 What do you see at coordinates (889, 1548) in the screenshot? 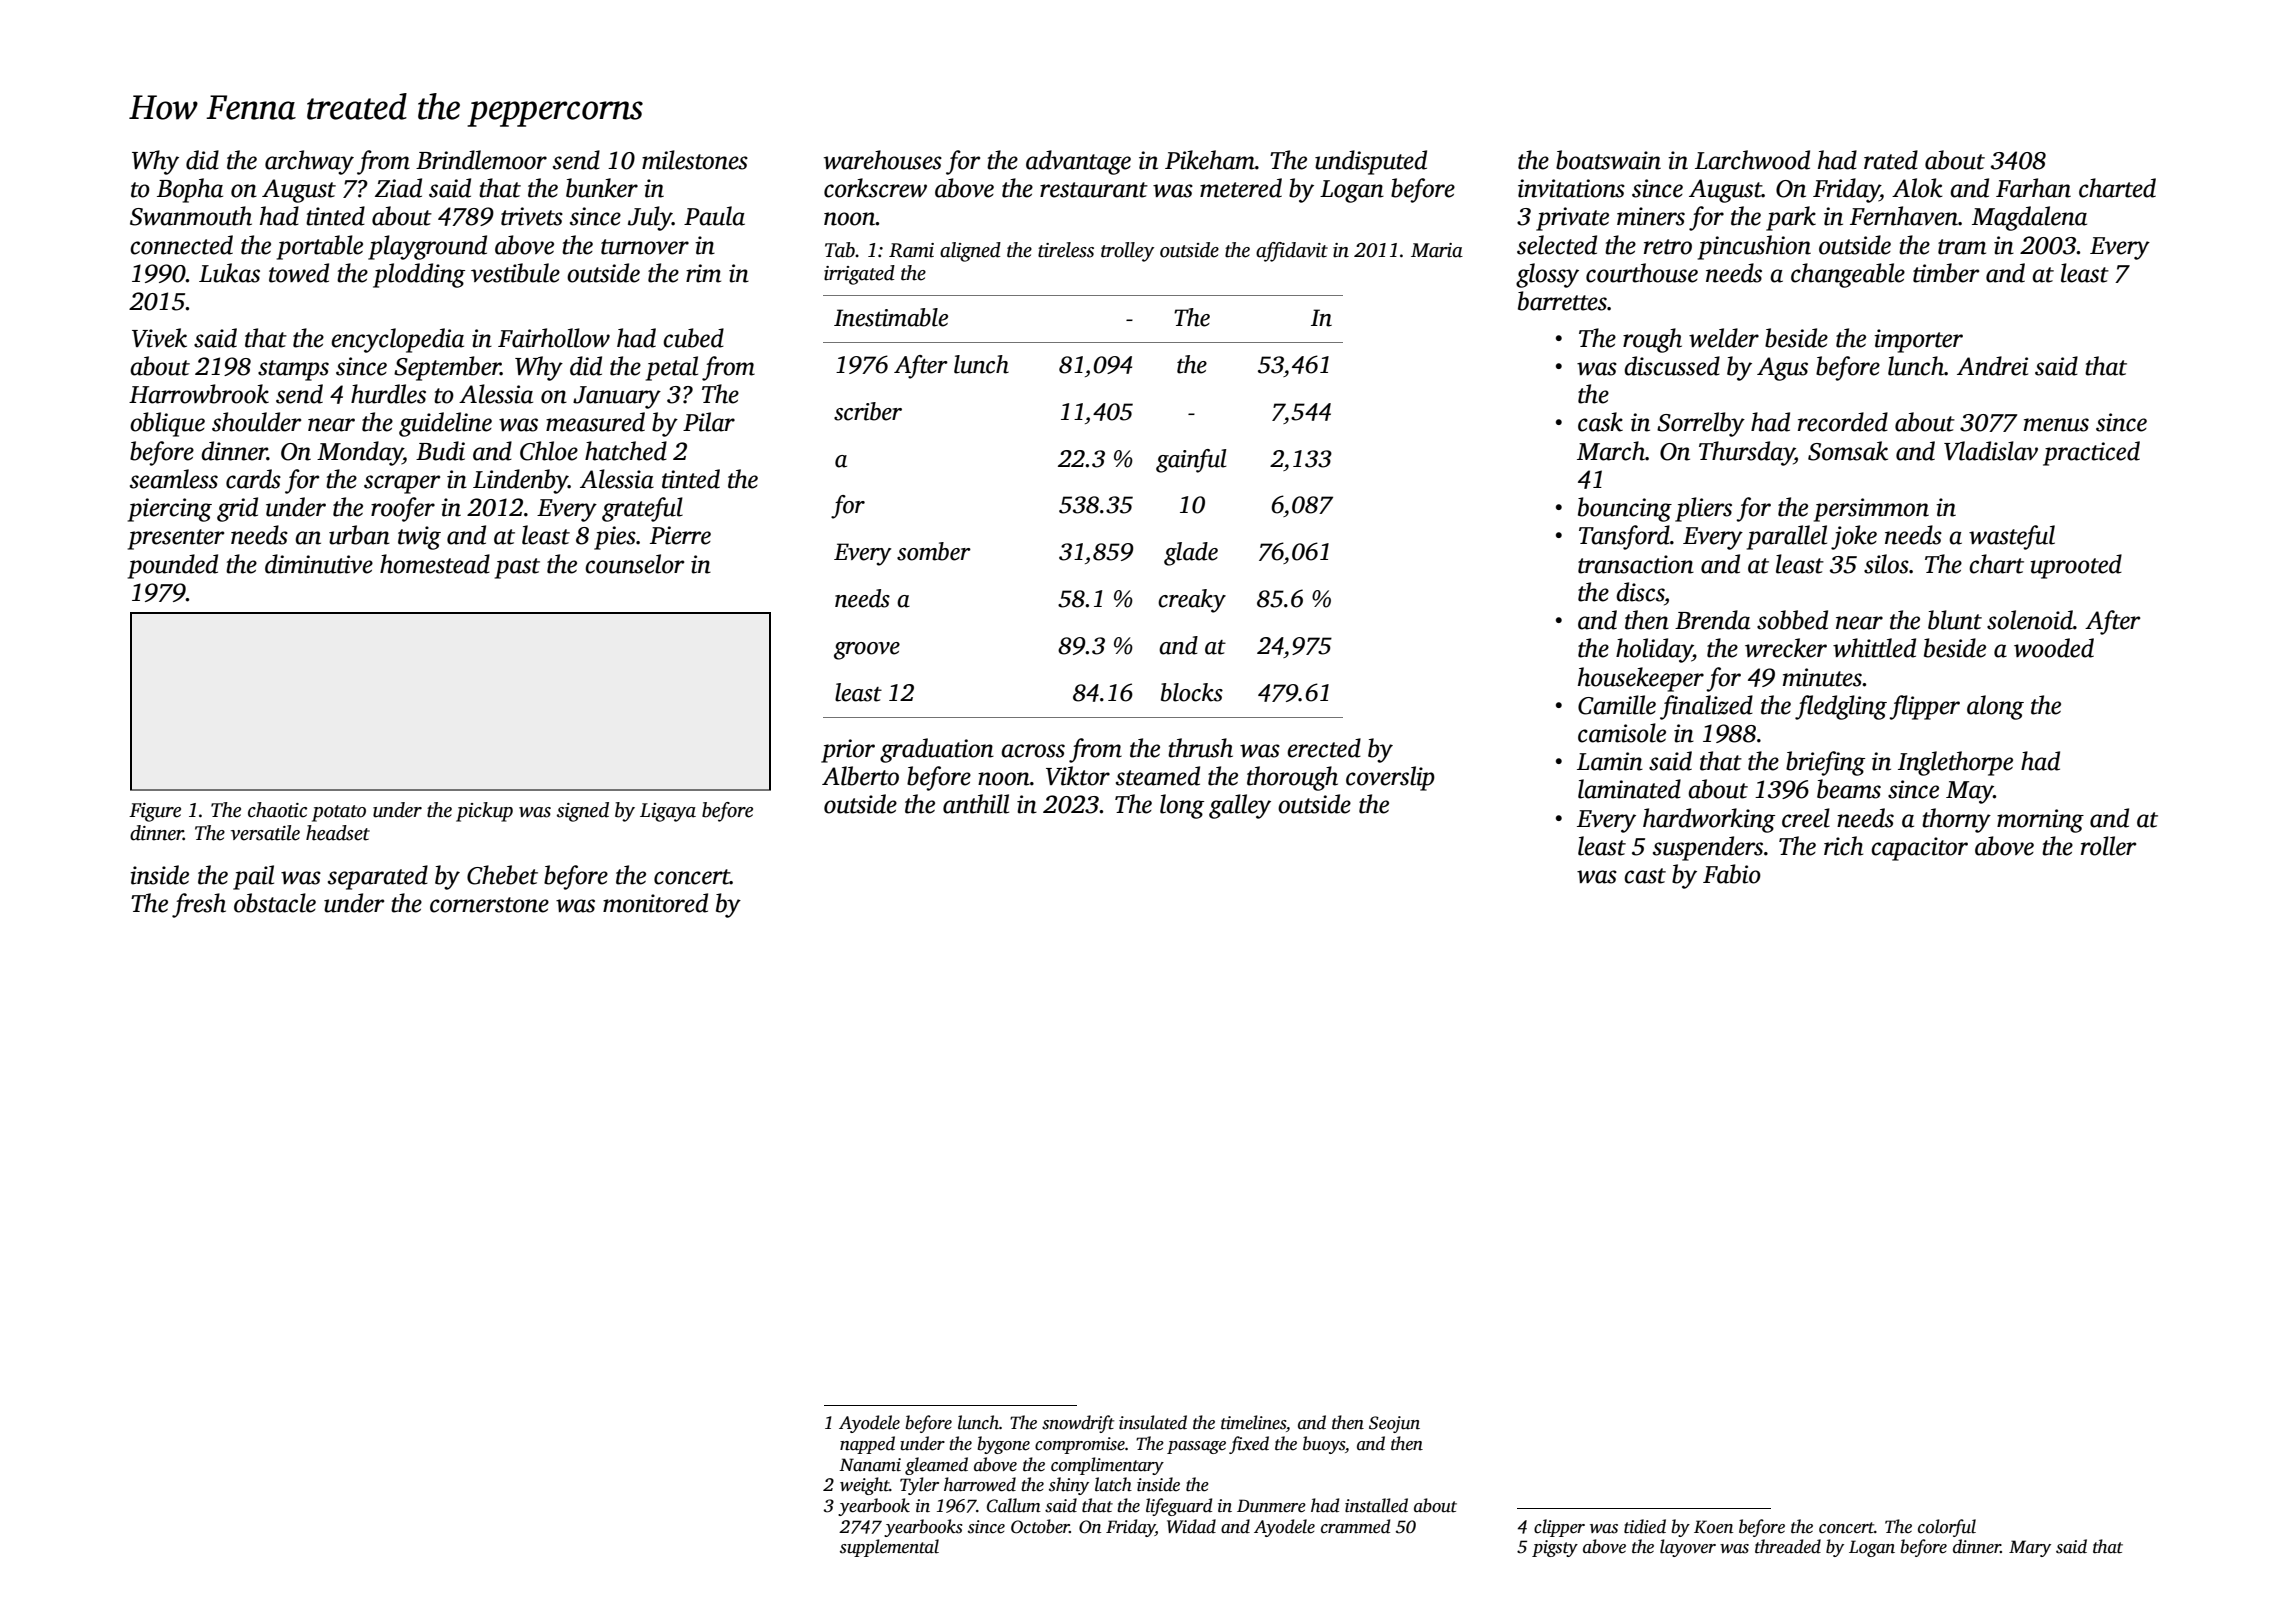
I see `supplemental` at bounding box center [889, 1548].
